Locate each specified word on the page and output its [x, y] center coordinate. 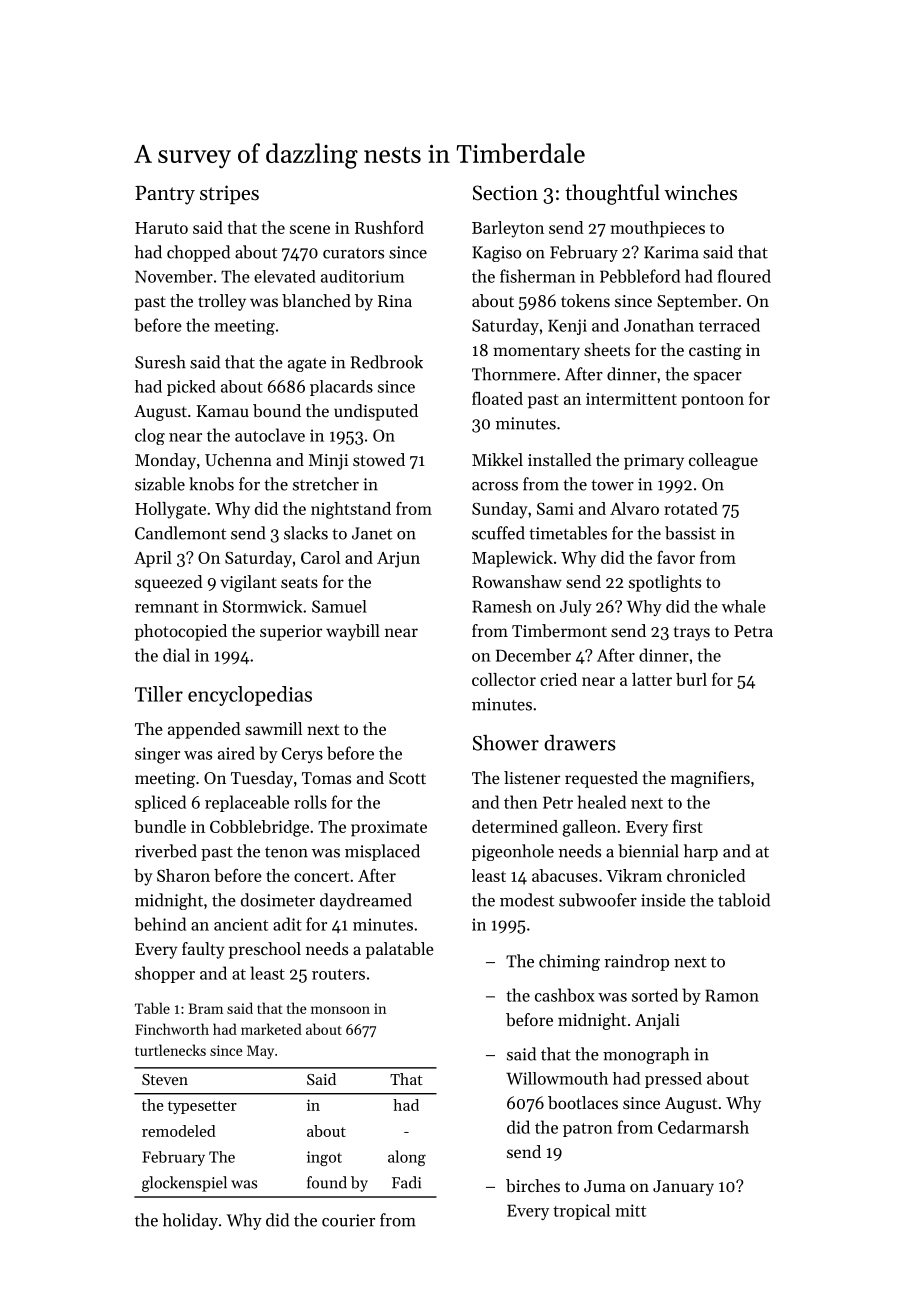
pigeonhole [513, 852]
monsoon [340, 1010]
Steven [165, 1079]
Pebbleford [640, 276]
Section [505, 193]
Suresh [160, 362]
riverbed [166, 851]
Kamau [222, 411]
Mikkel [497, 459]
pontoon [712, 401]
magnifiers [710, 779]
